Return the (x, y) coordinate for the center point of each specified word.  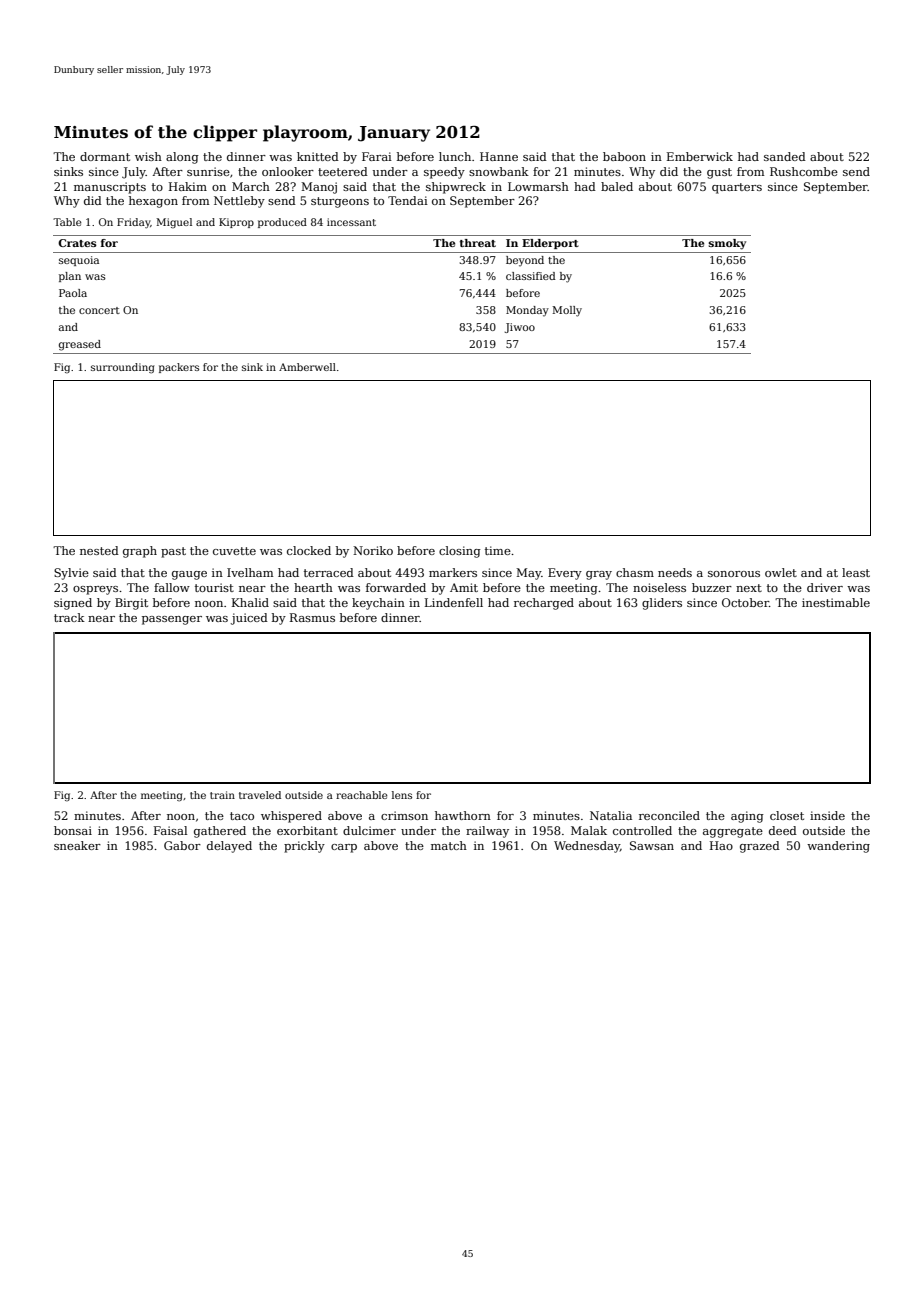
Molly (567, 311)
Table (67, 222)
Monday (527, 311)
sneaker (77, 845)
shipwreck (456, 188)
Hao (721, 845)
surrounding (123, 368)
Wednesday (587, 847)
